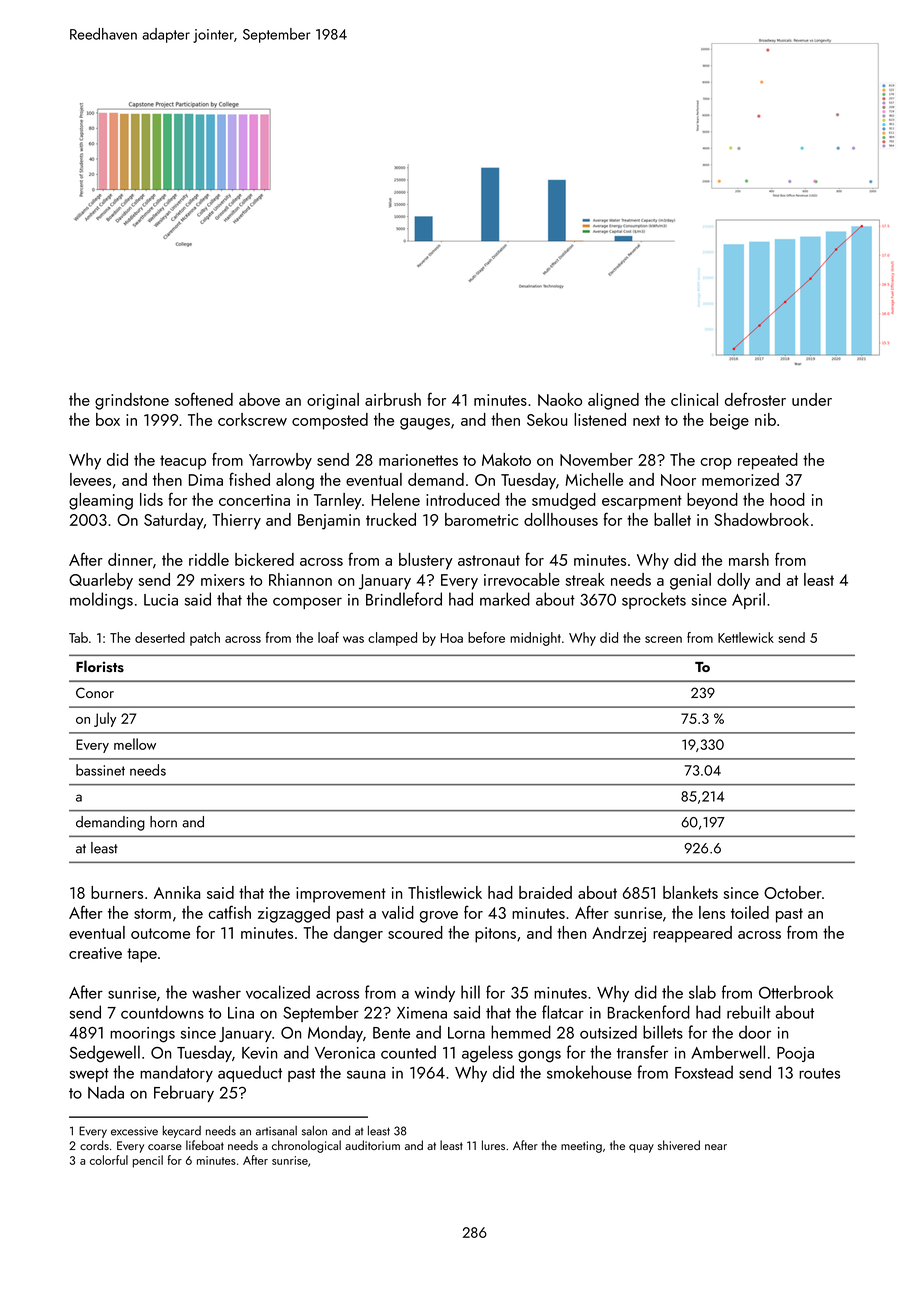 The image size is (924, 1311). What do you see at coordinates (768, 461) in the document?
I see `repeated` at bounding box center [768, 461].
